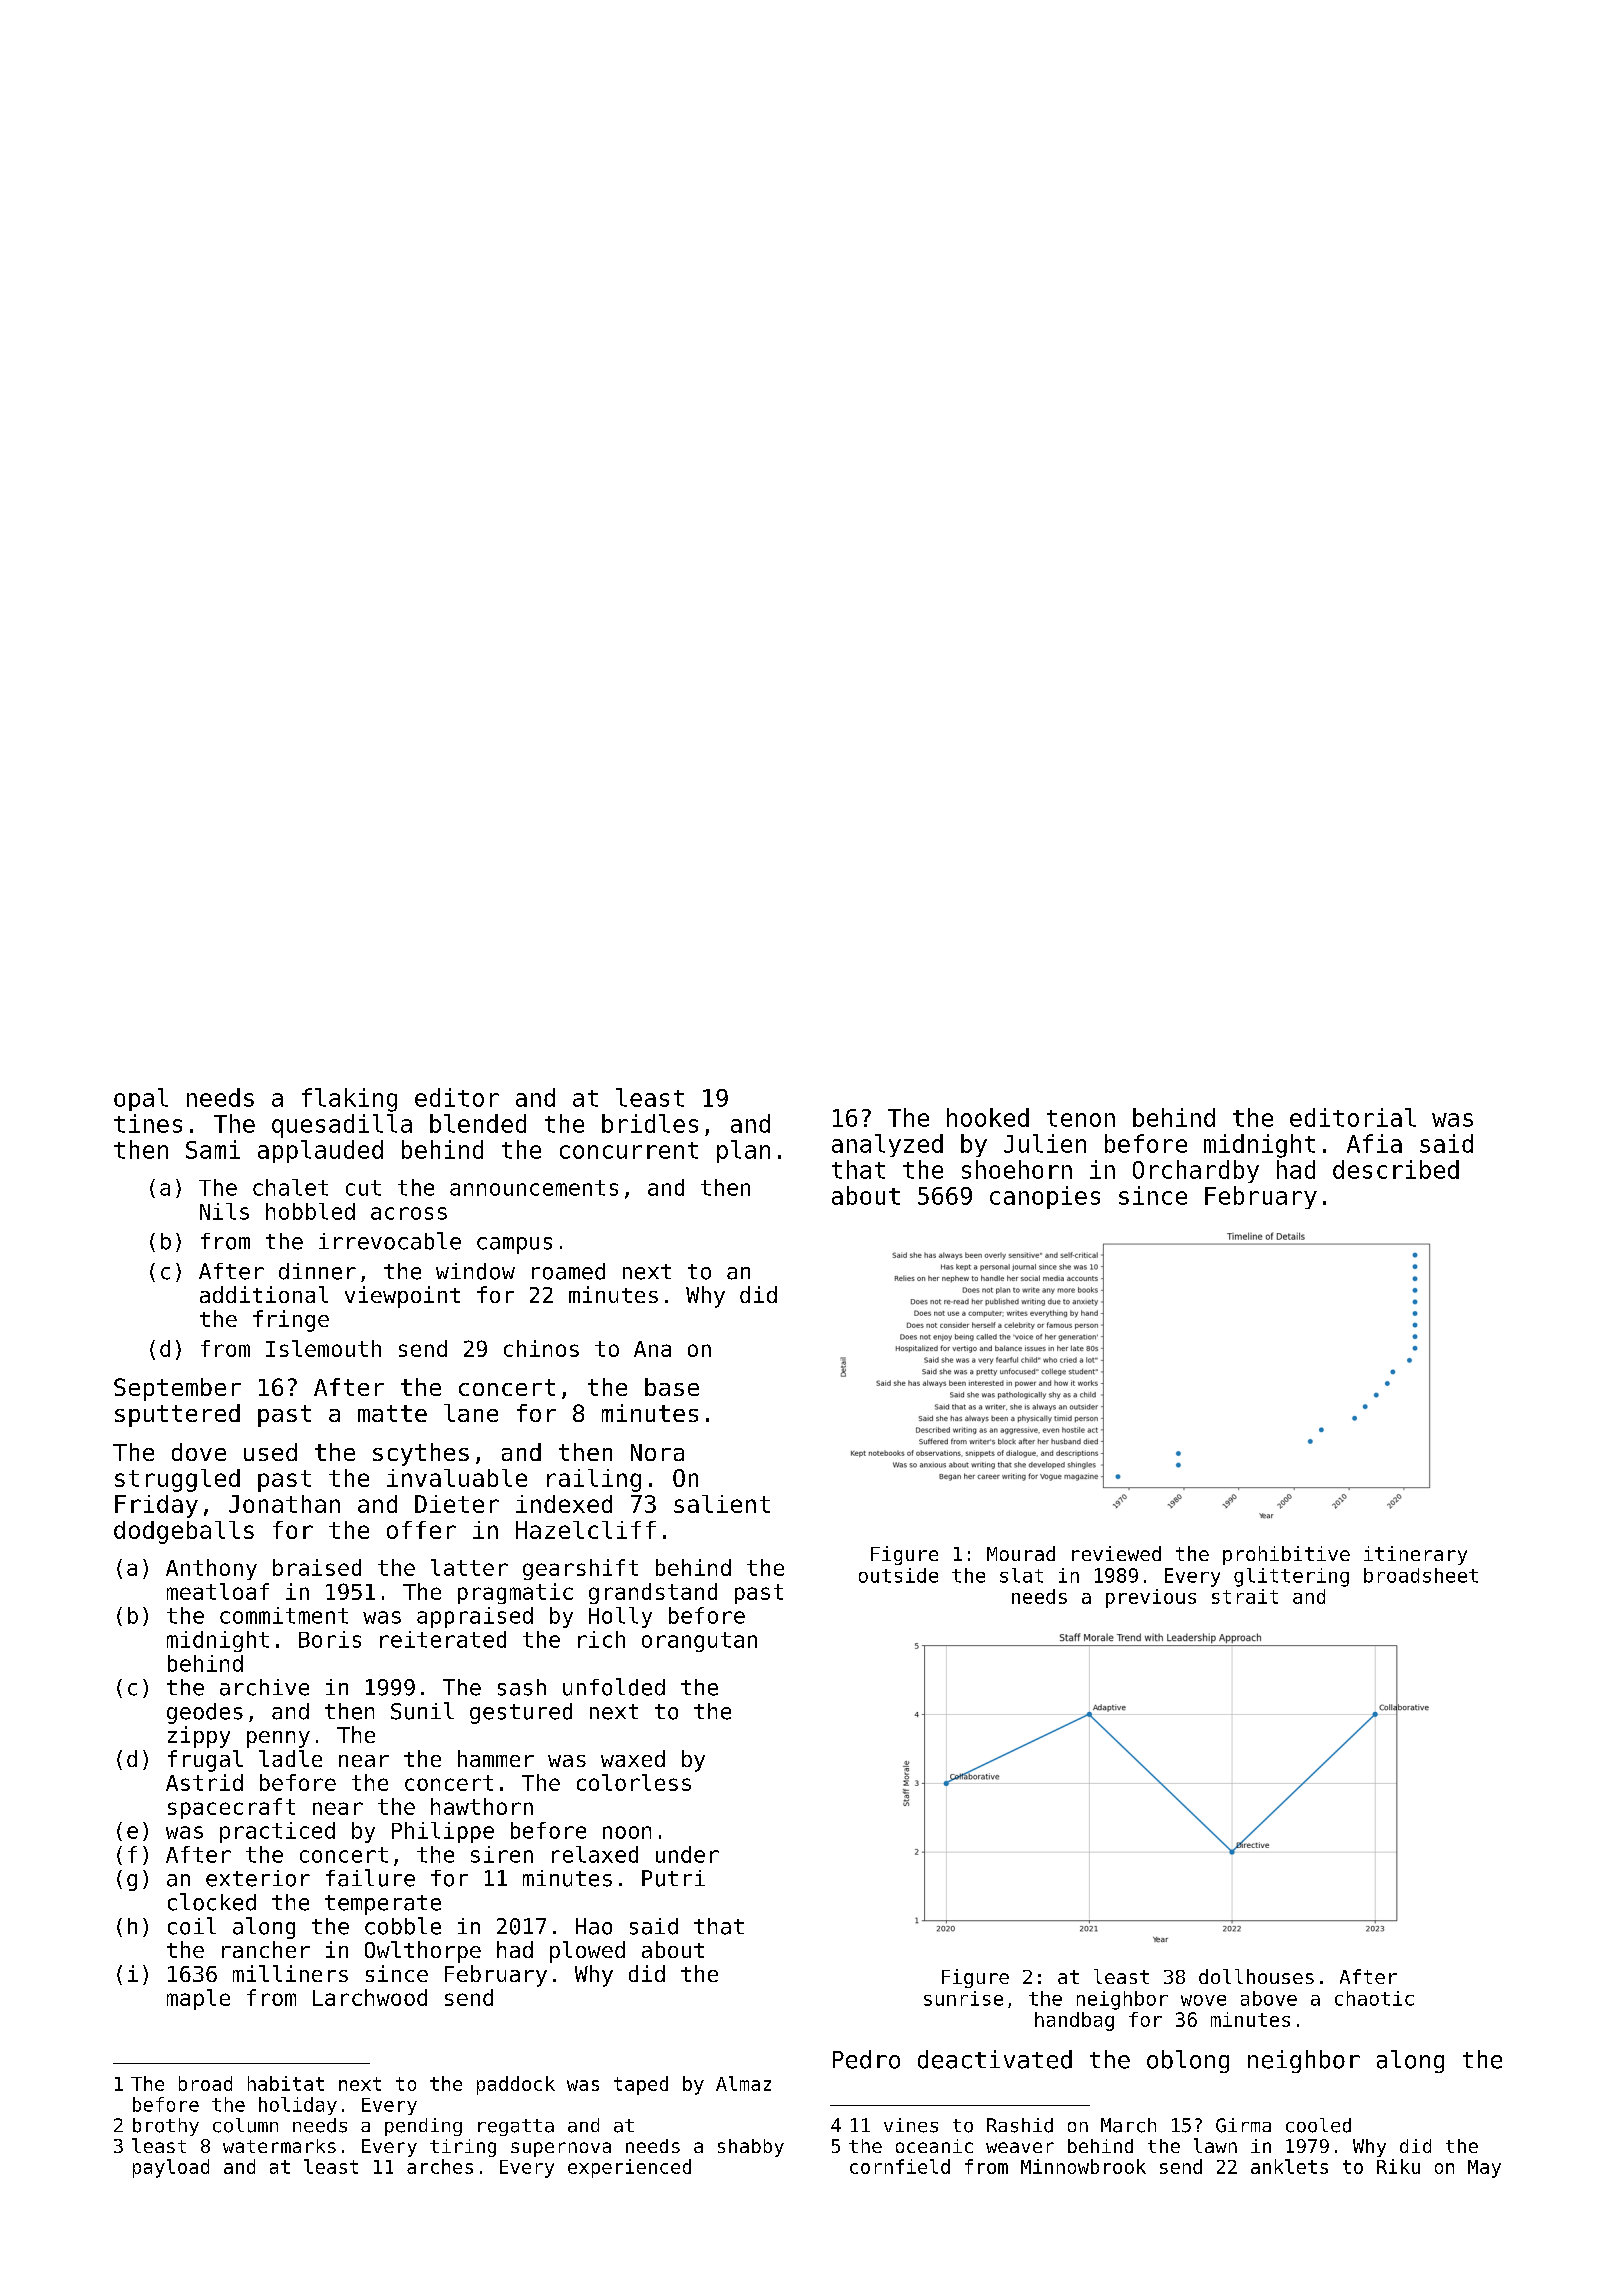  What do you see at coordinates (963, 1998) in the screenshot?
I see `sunrise` at bounding box center [963, 1998].
